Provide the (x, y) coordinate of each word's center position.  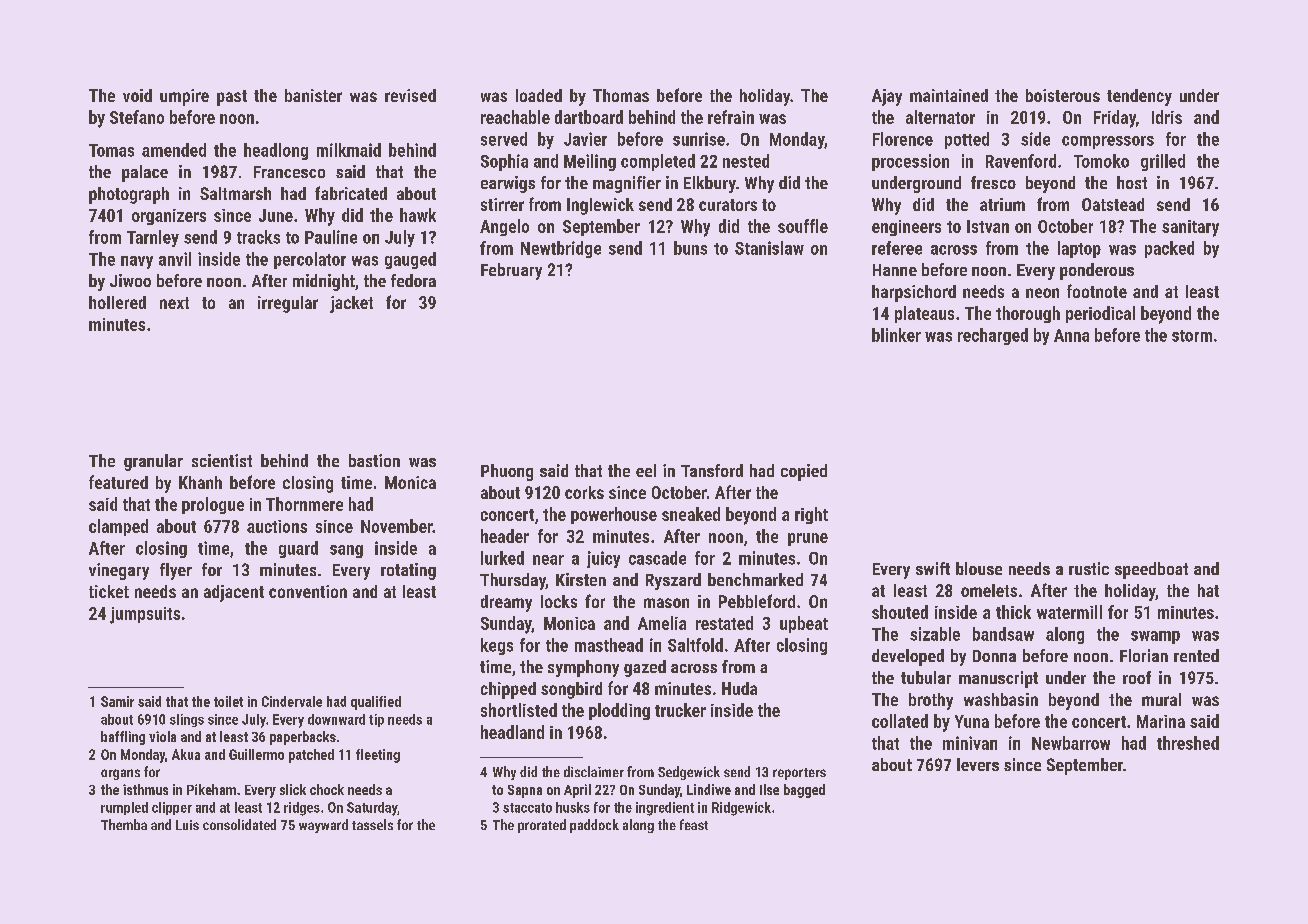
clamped (118, 527)
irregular (288, 304)
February (511, 271)
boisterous (1063, 95)
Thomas (621, 95)
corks (584, 492)
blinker (896, 335)
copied (804, 472)
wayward (323, 826)
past (232, 98)
